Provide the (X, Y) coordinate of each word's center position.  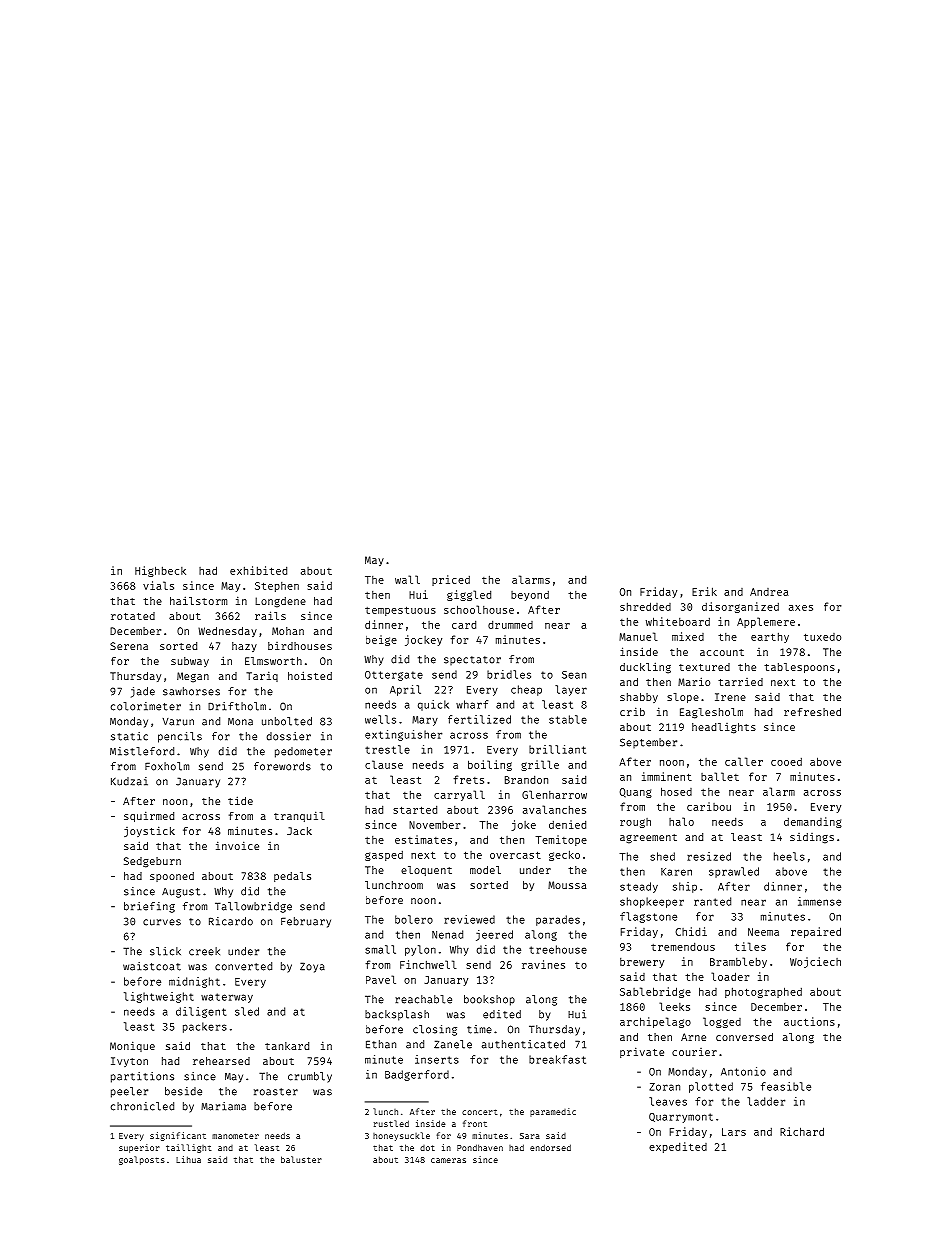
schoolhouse (479, 609)
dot (427, 1148)
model (485, 870)
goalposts (142, 1160)
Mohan (288, 631)
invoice (237, 845)
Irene (730, 697)
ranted (712, 901)
